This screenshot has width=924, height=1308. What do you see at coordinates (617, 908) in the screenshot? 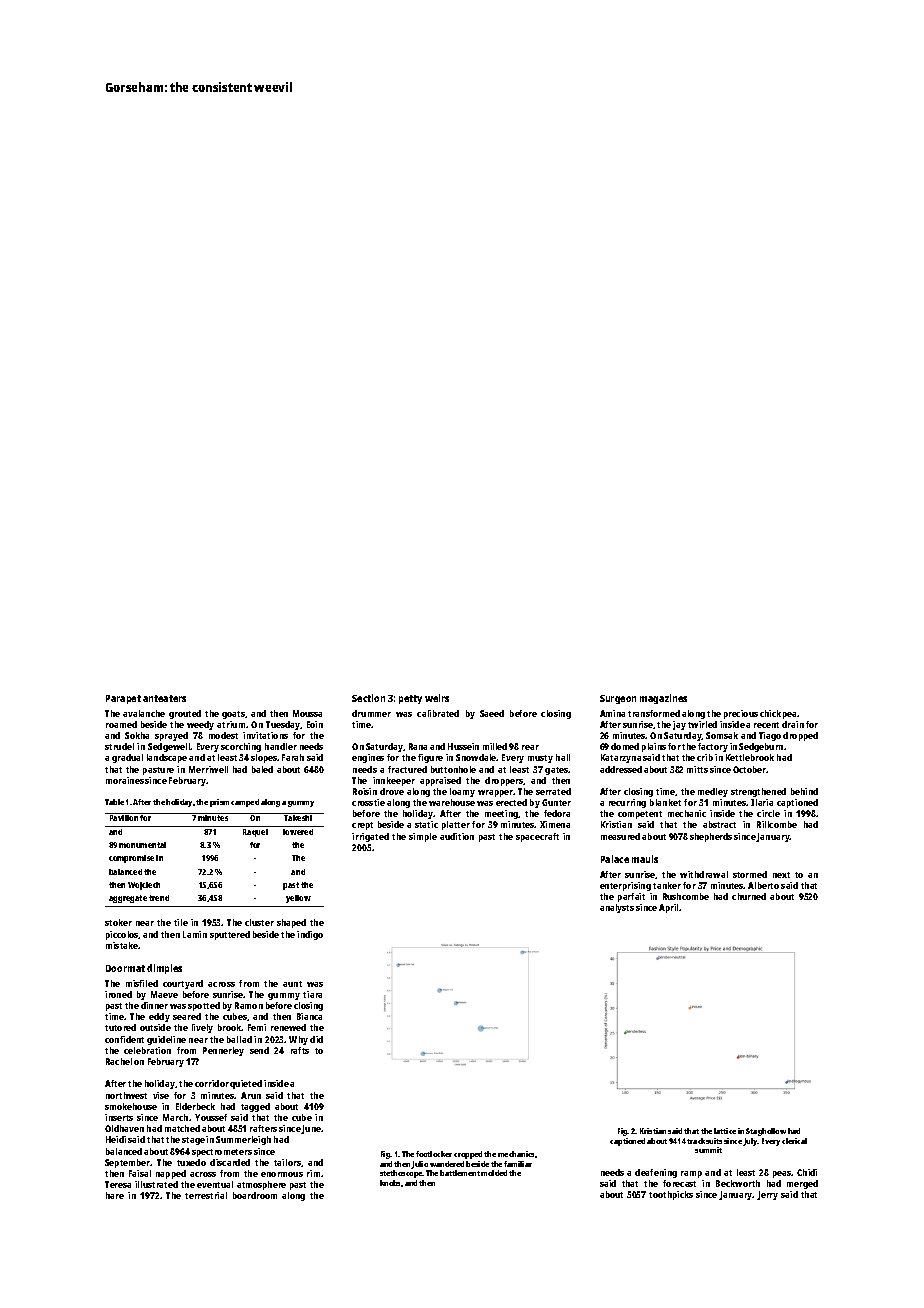
I see `analysts` at bounding box center [617, 908].
